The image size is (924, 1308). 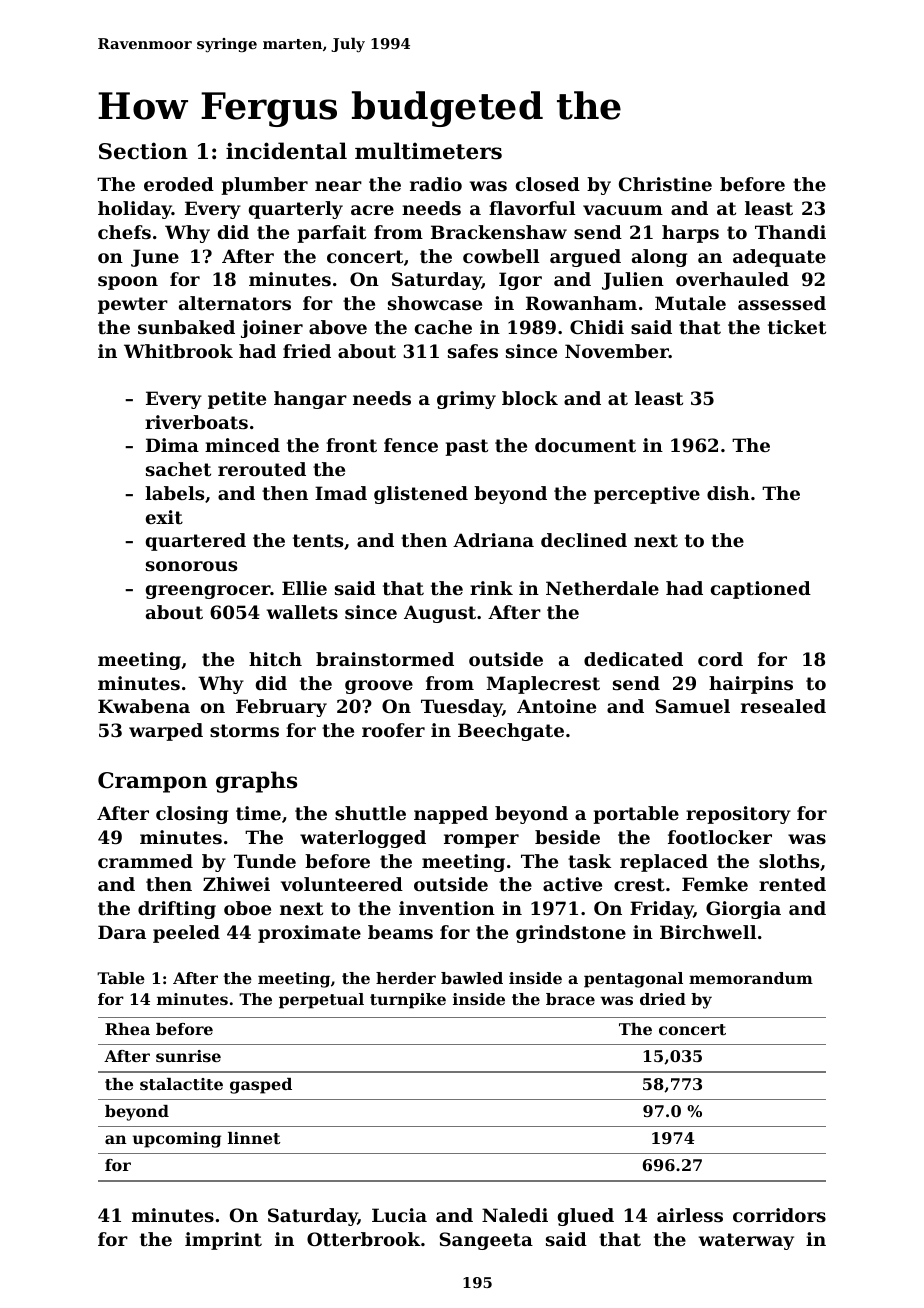 What do you see at coordinates (751, 978) in the screenshot?
I see `memorandum` at bounding box center [751, 978].
